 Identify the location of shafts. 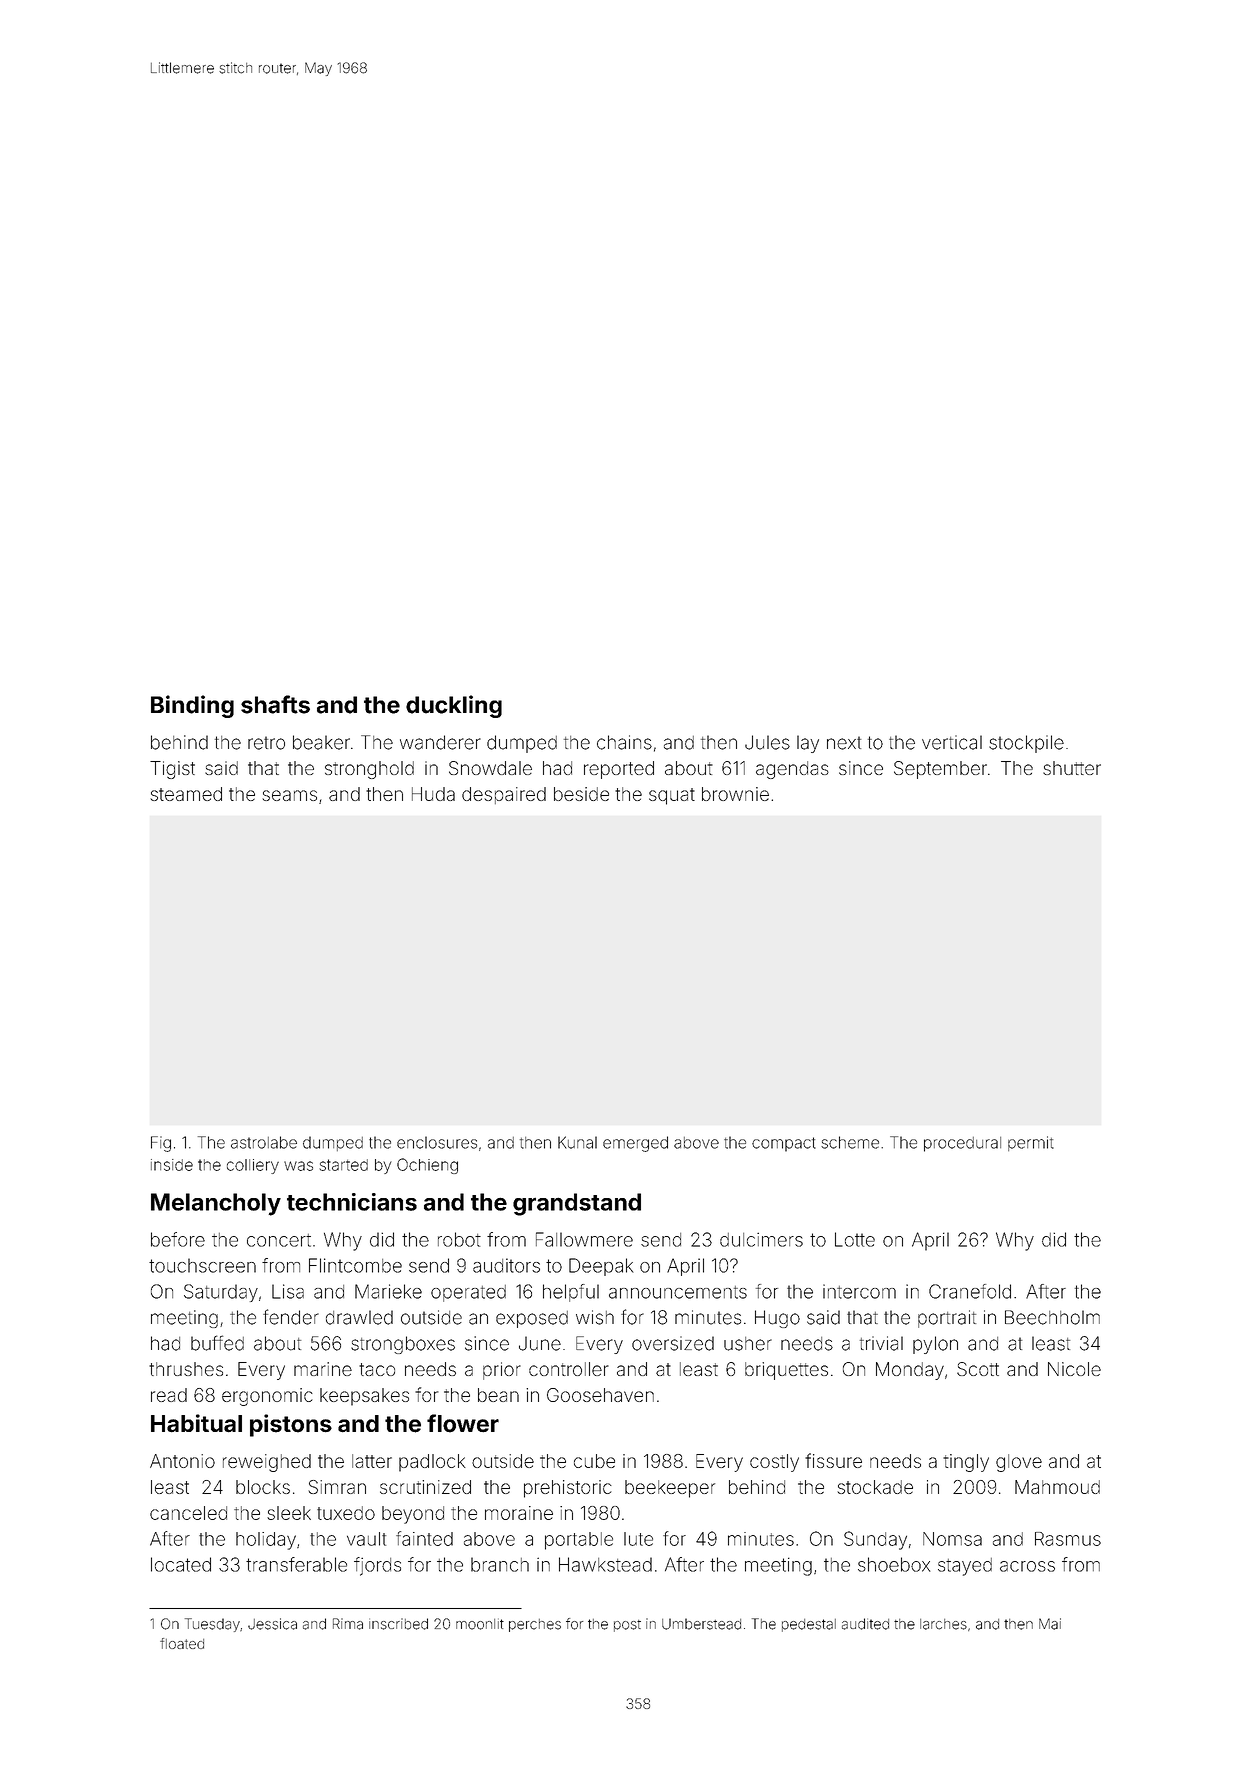
(275, 704).
